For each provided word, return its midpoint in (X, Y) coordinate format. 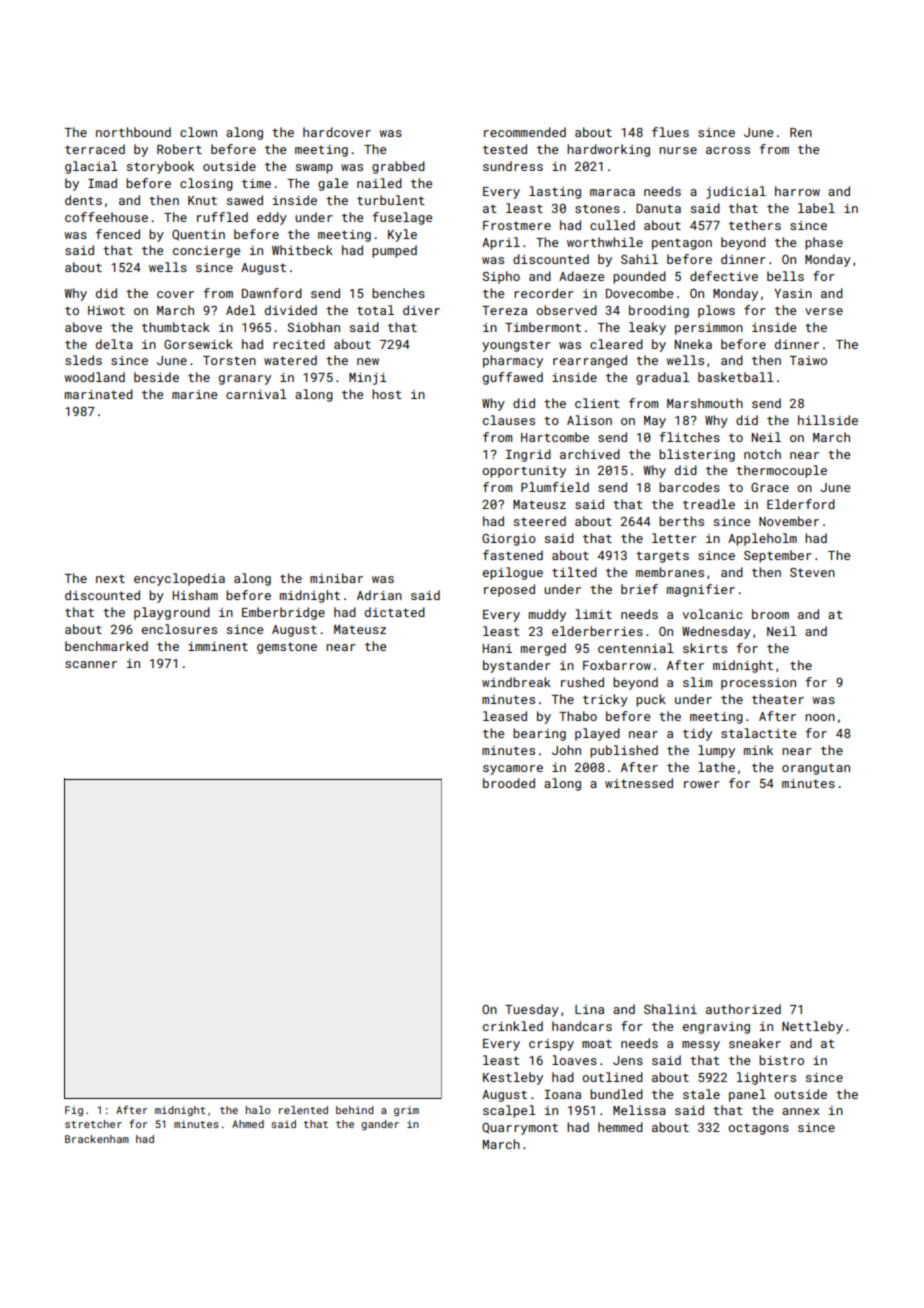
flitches (689, 437)
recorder (544, 293)
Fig (74, 1111)
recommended (525, 132)
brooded (509, 783)
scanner (91, 664)
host (387, 394)
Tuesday (532, 1010)
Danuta (658, 208)
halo (258, 1110)
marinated (99, 394)
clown (198, 132)
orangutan (816, 769)
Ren (801, 132)
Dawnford (272, 293)
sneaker (755, 1043)
